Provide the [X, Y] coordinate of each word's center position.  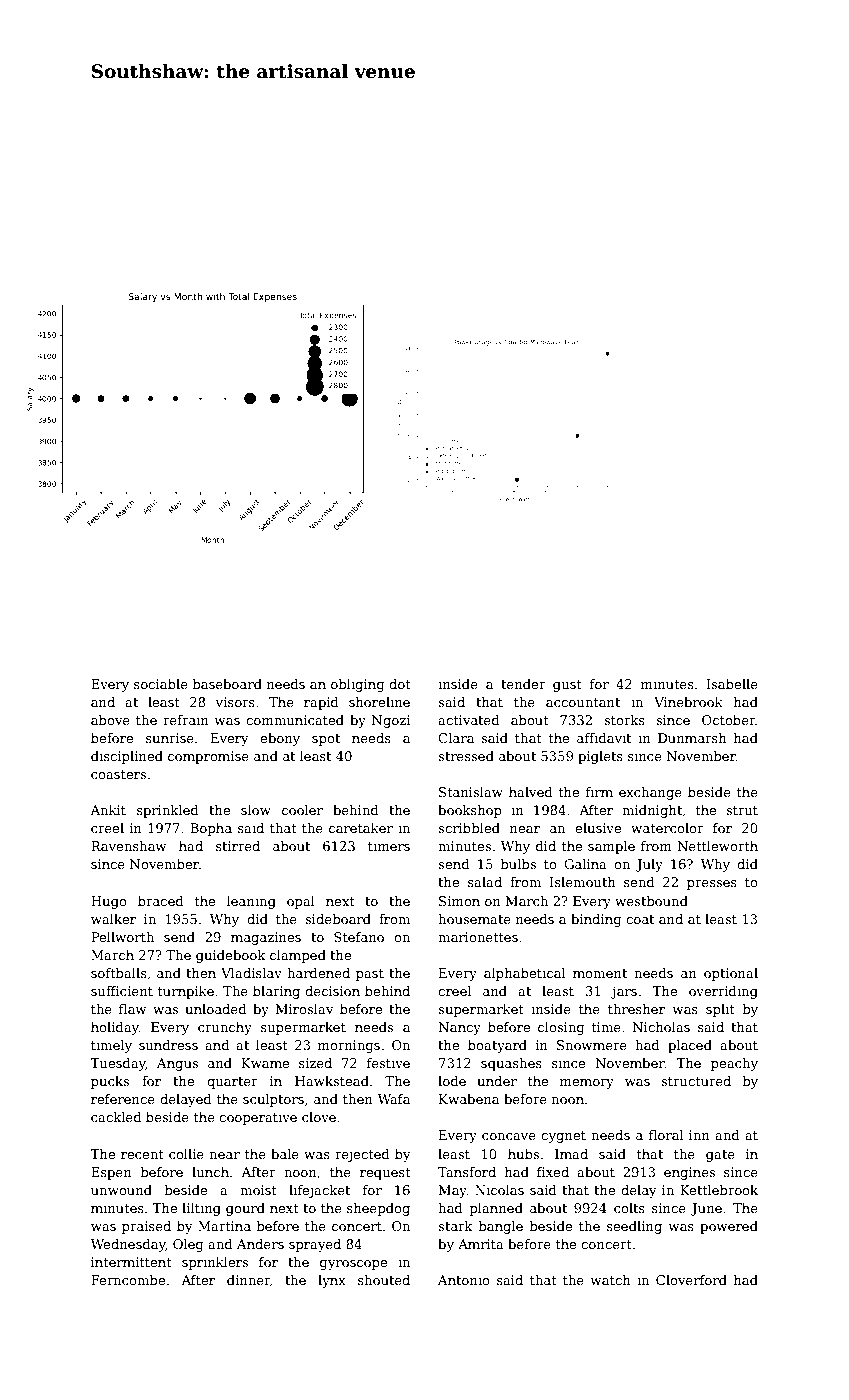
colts [629, 1208]
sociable [161, 684]
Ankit [108, 810]
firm [599, 792]
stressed [466, 756]
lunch [210, 1172]
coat [640, 919]
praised [146, 1227]
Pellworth [122, 937]
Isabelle [732, 684]
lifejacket [319, 1191]
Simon [459, 901]
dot [400, 684]
